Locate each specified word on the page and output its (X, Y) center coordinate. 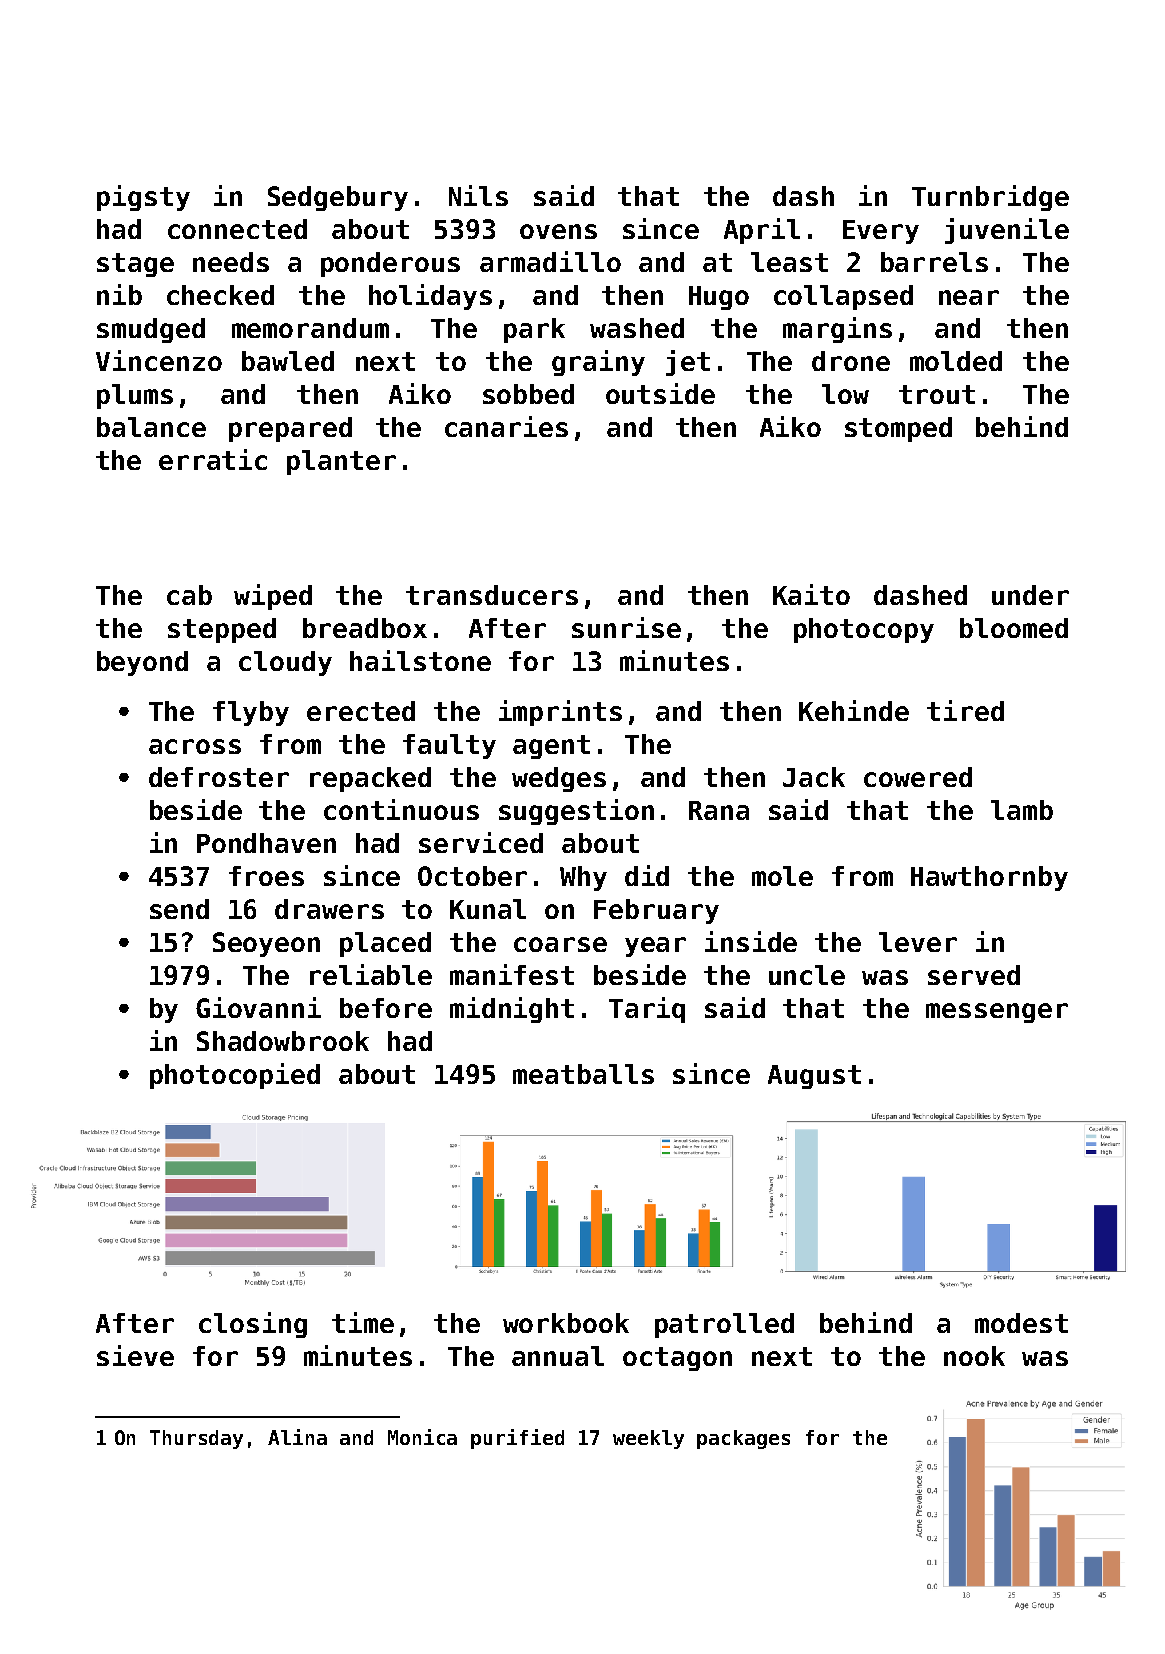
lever (918, 942)
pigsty (143, 198)
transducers (492, 595)
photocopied (235, 1076)
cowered (918, 777)
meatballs (583, 1074)
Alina (297, 1437)
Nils (478, 195)
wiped (273, 597)
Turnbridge (990, 198)
